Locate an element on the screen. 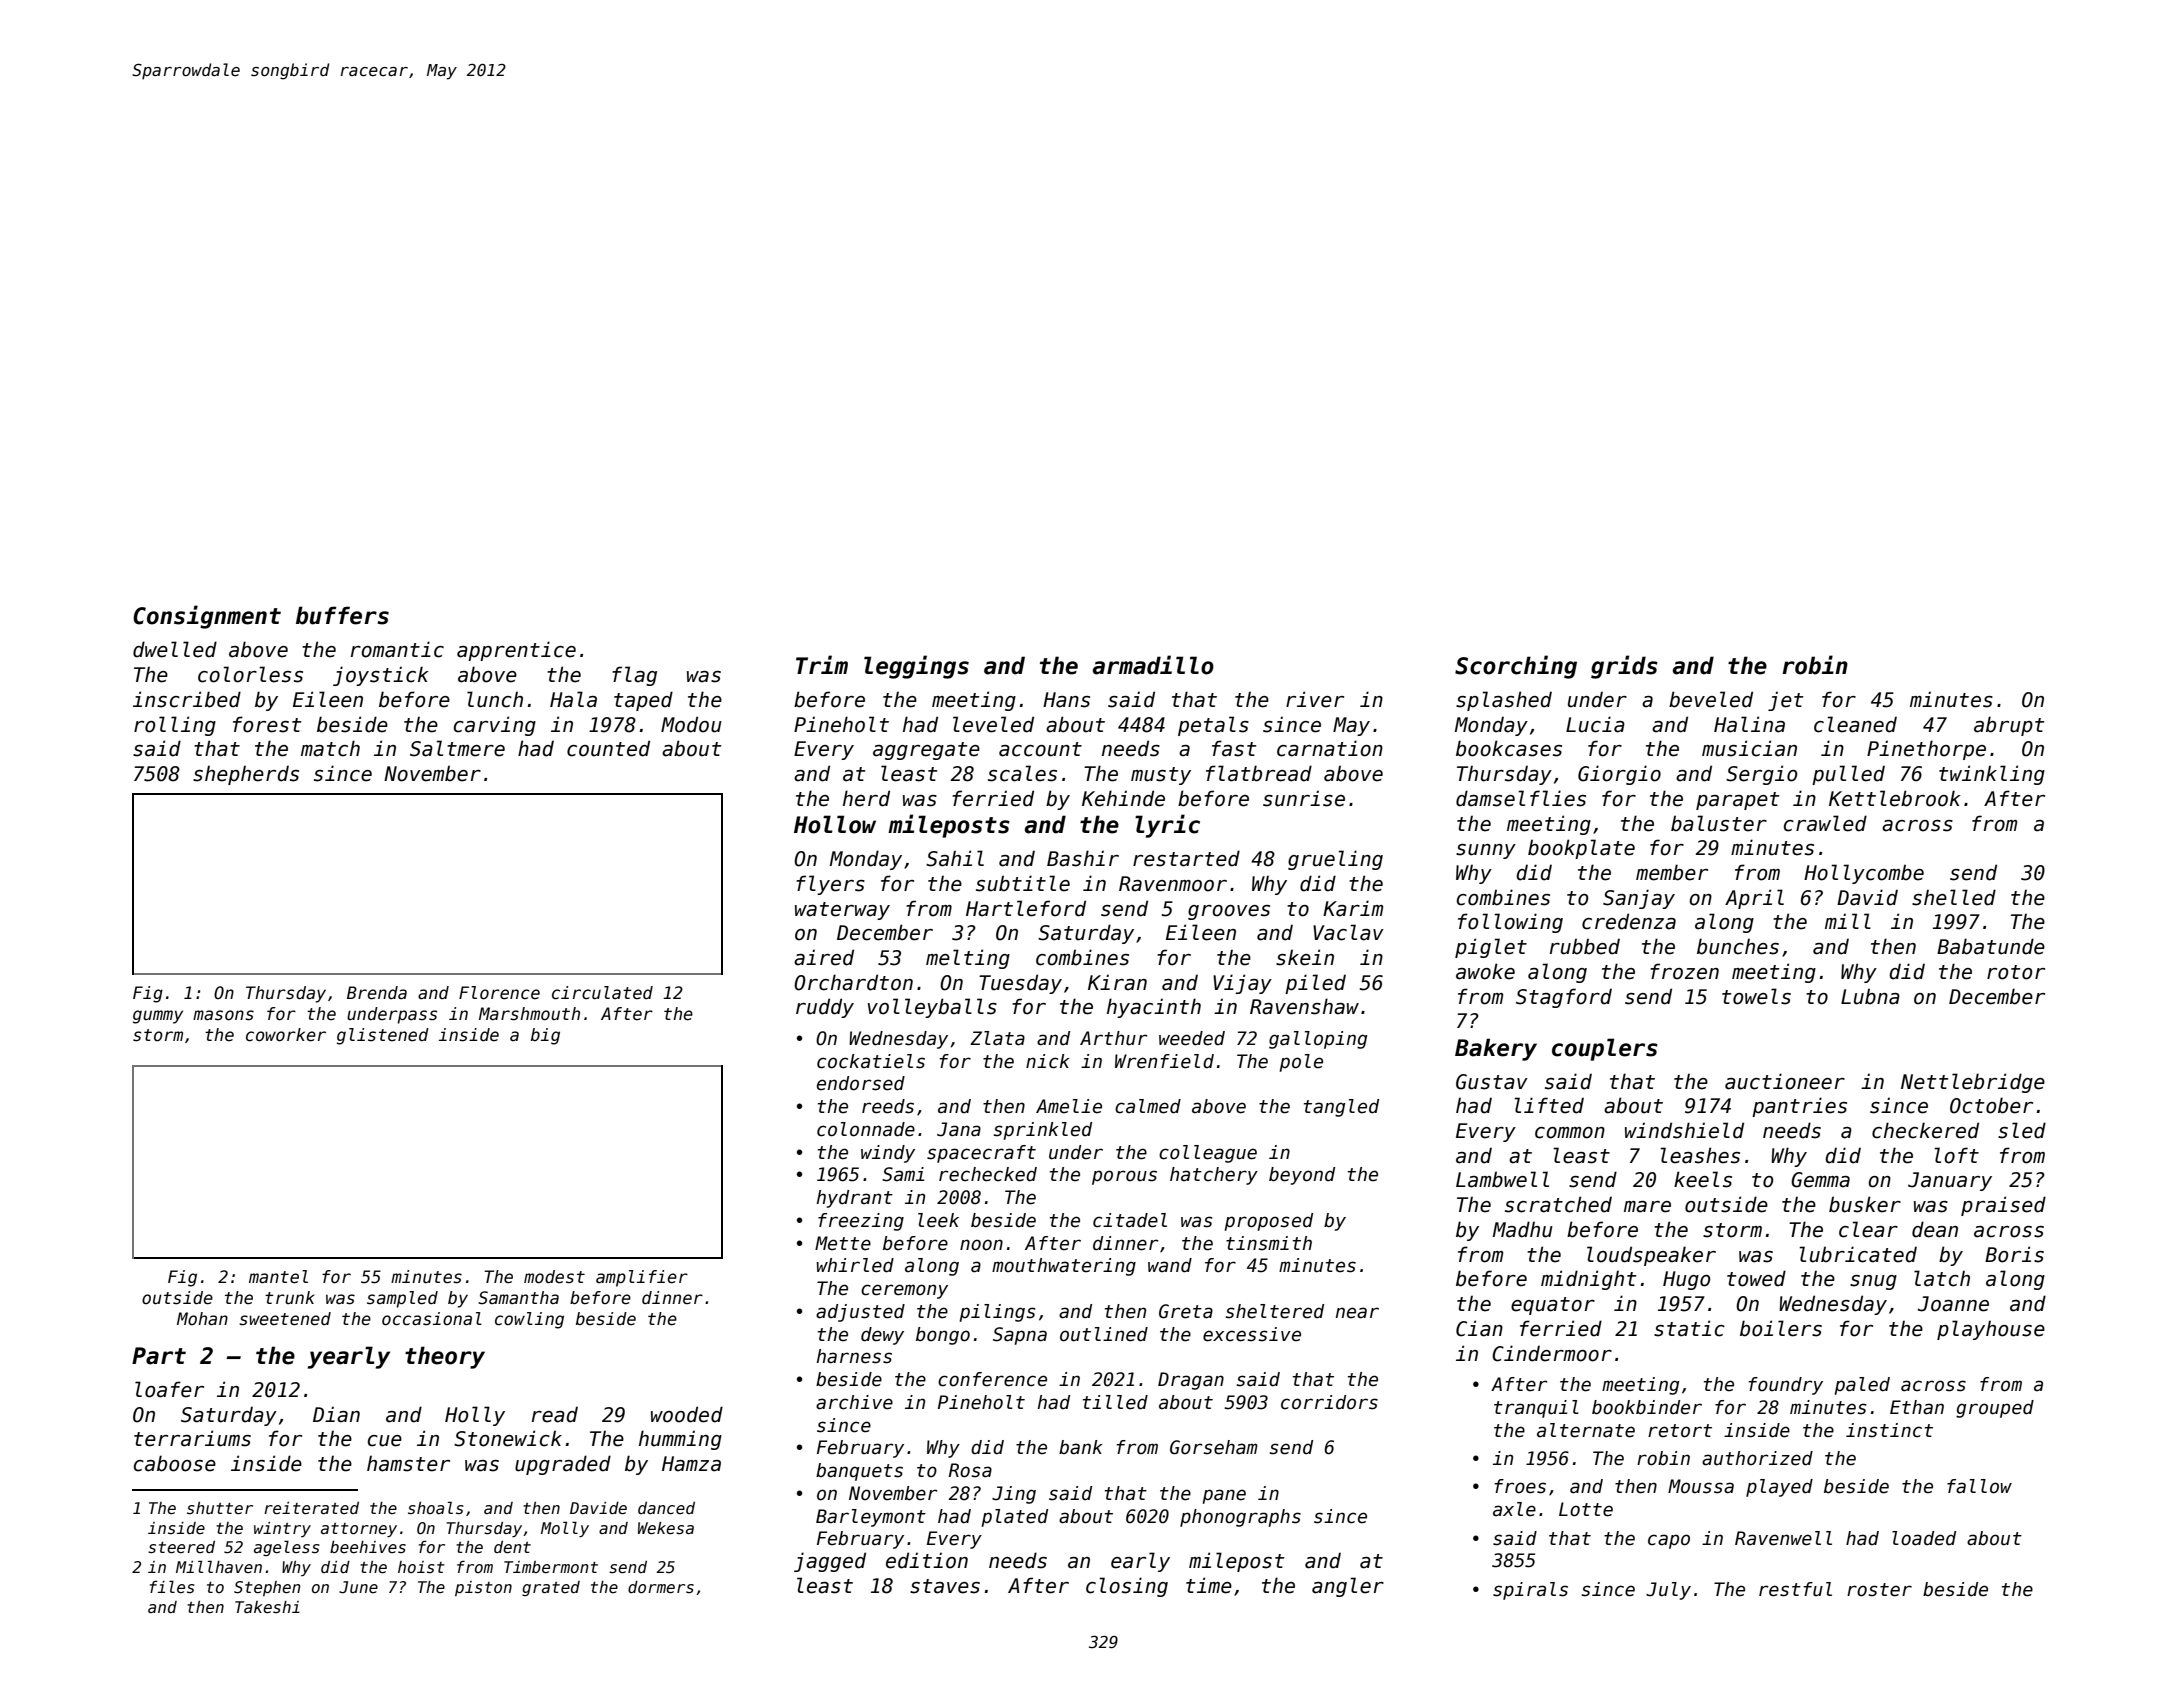  spacecraft is located at coordinates (981, 1154).
